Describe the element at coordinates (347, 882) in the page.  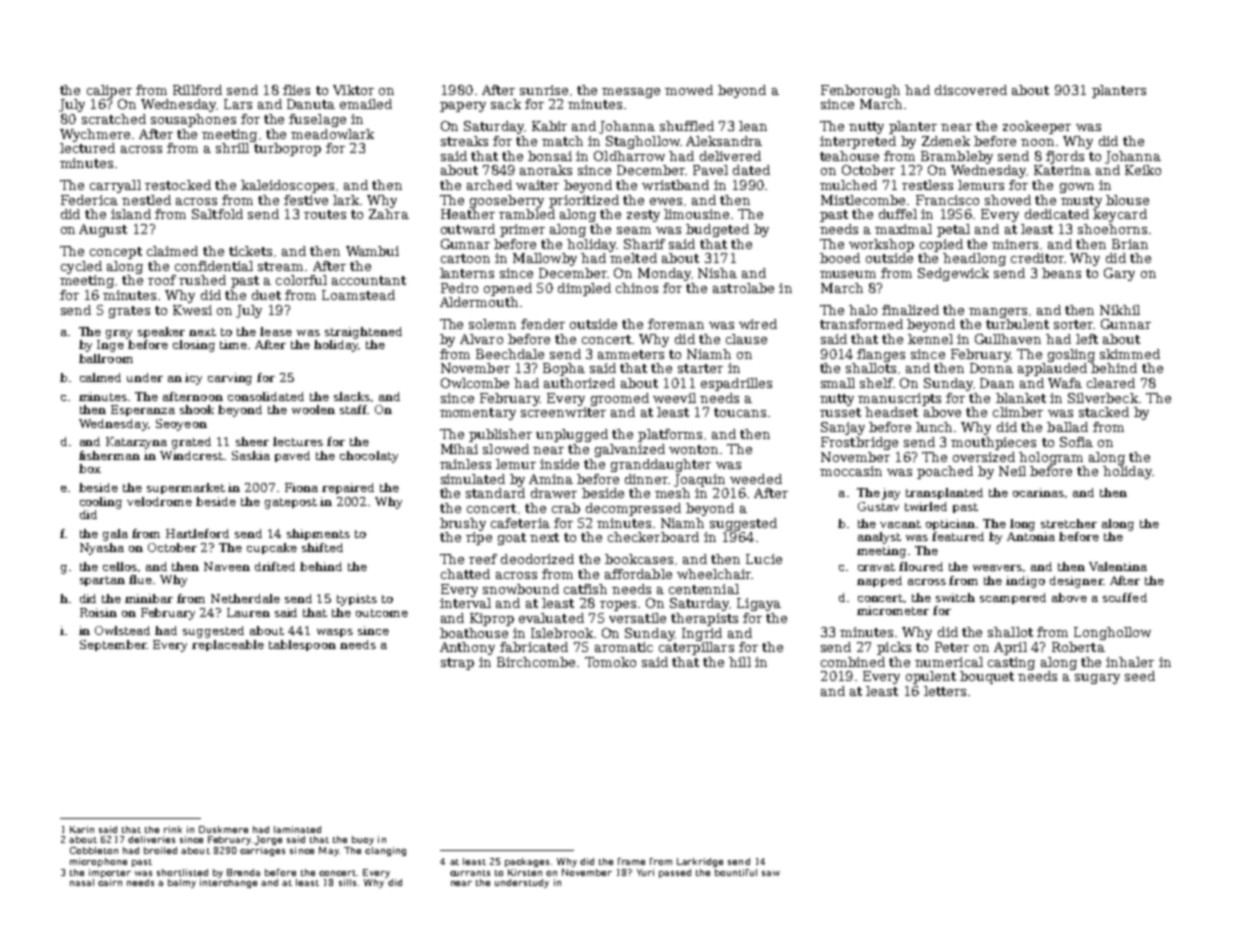
I see `sills` at that location.
